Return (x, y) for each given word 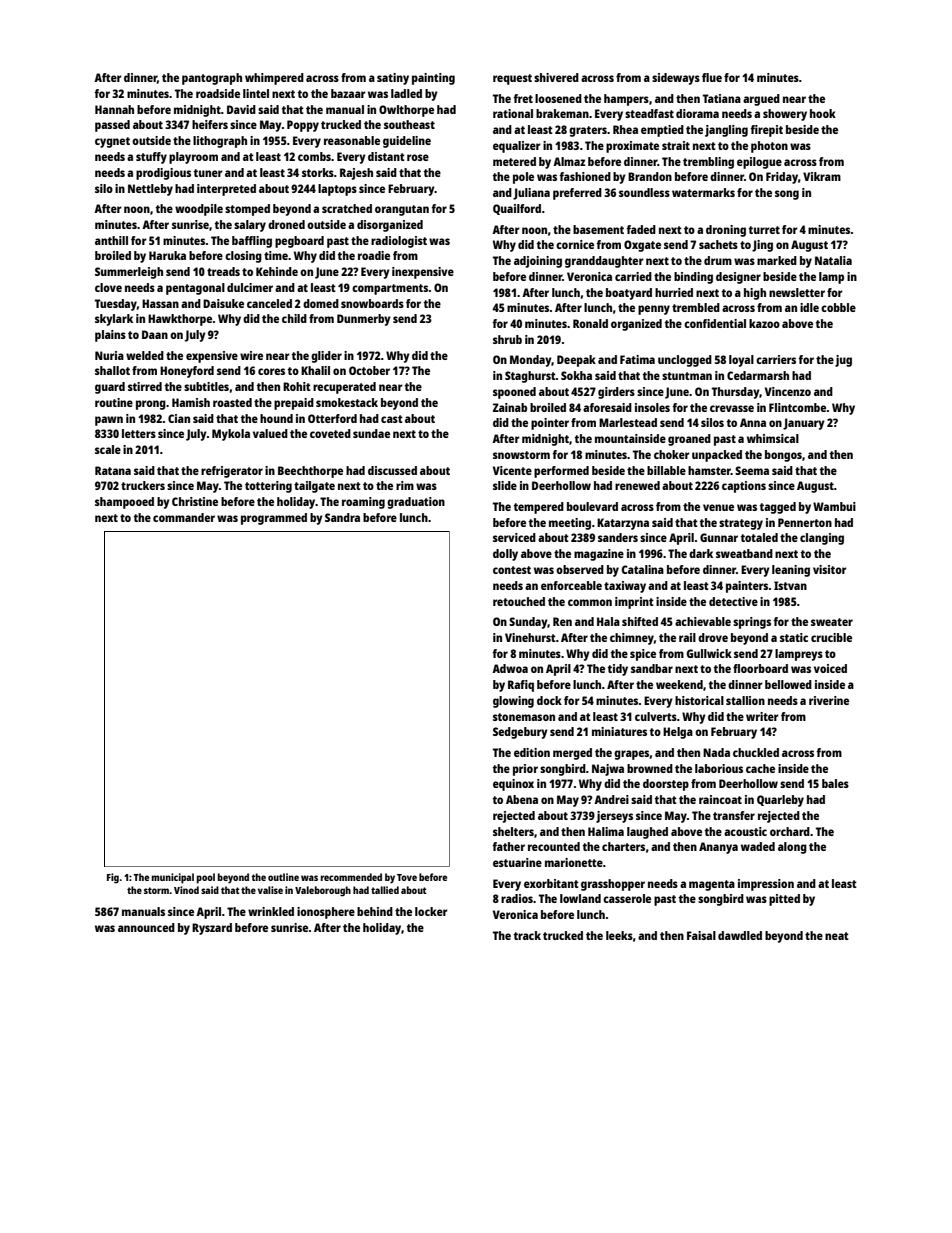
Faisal (701, 935)
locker (431, 911)
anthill (111, 240)
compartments (390, 289)
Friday (782, 178)
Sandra (342, 517)
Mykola (231, 435)
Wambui (834, 506)
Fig (113, 878)
